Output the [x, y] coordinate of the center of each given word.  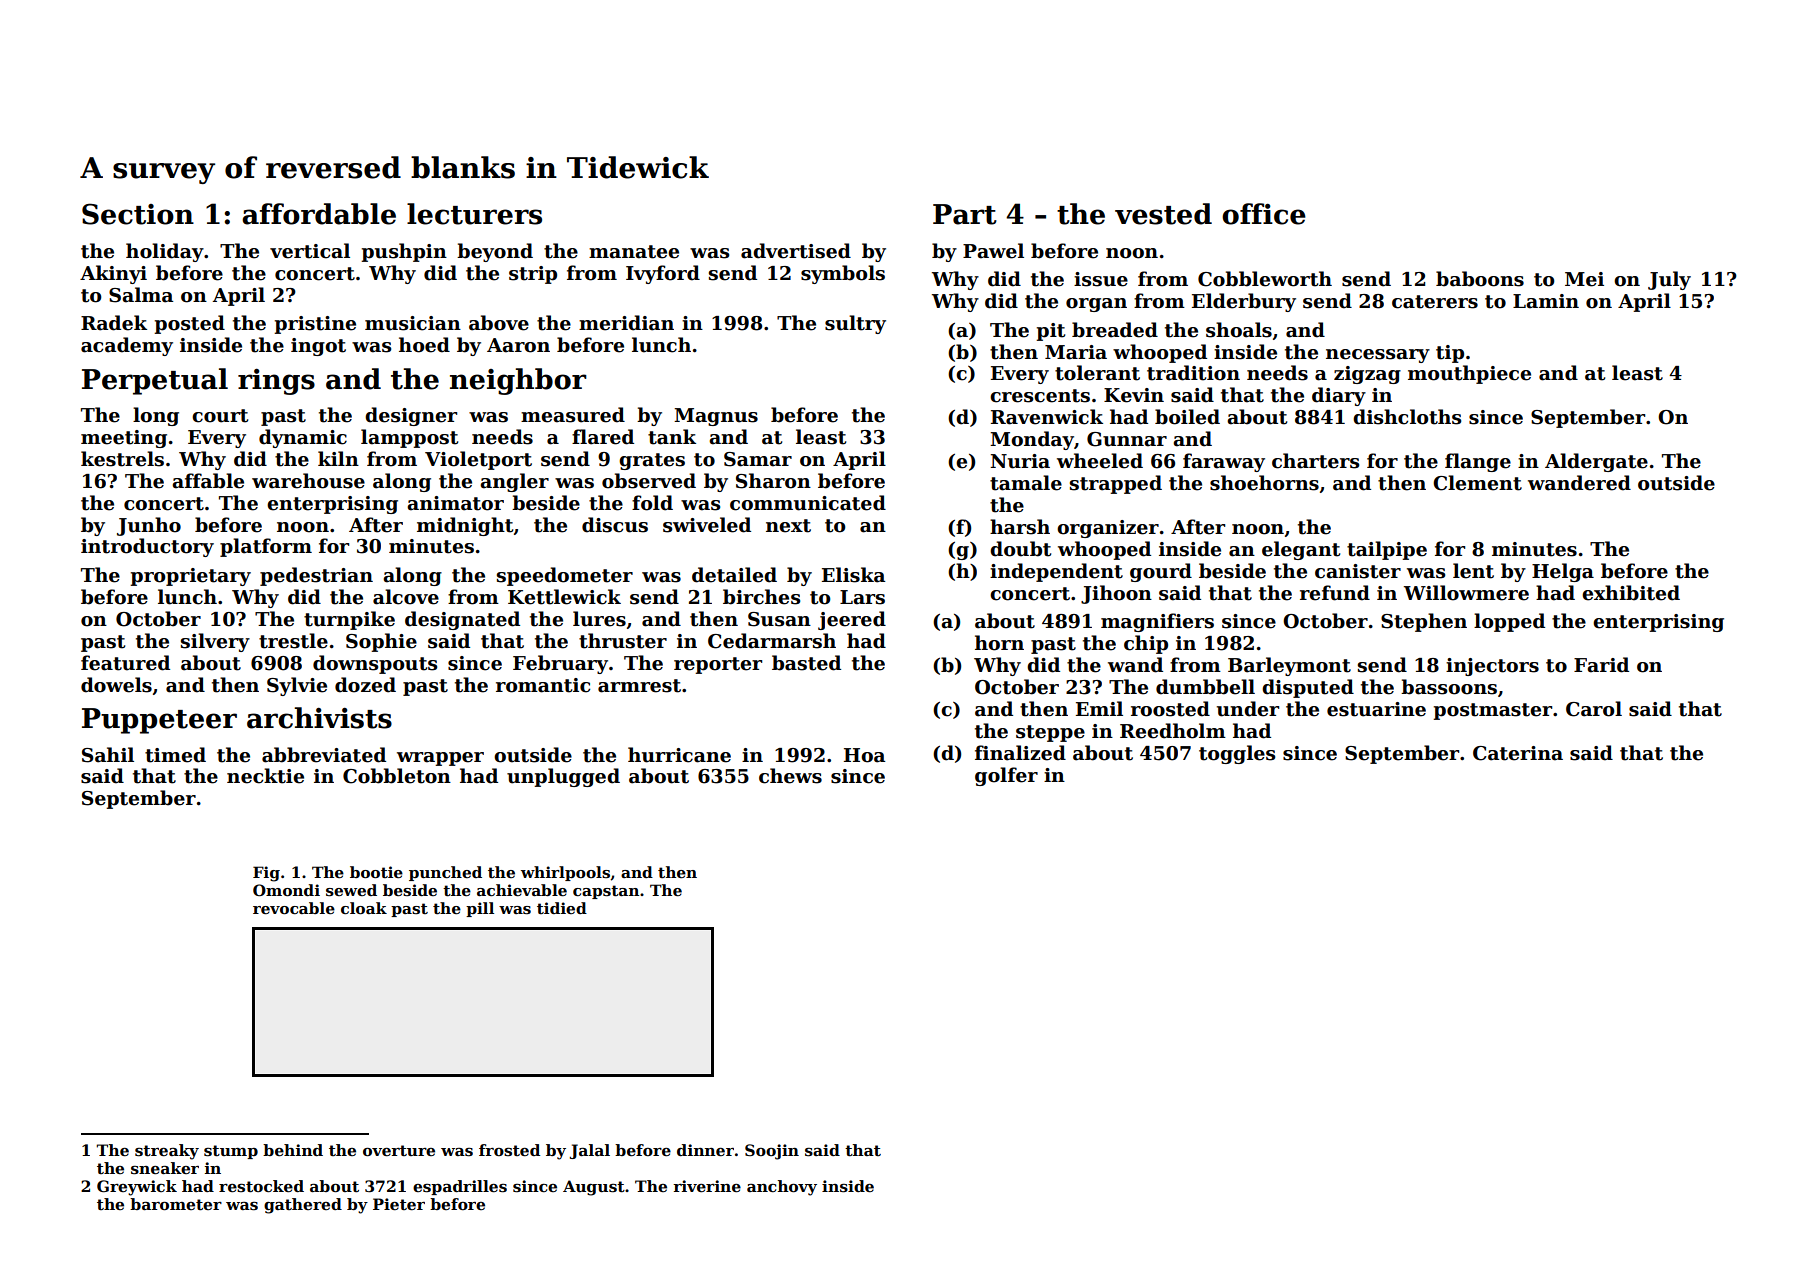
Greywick [137, 1188]
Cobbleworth [1265, 279]
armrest [639, 686]
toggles [1237, 754]
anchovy [782, 1188]
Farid [1601, 665]
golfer [1006, 776]
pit [1050, 332]
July [1669, 280]
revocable [294, 908]
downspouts [375, 664]
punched [445, 873]
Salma [141, 295]
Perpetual [155, 381]
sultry [855, 324]
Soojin [772, 1152]
